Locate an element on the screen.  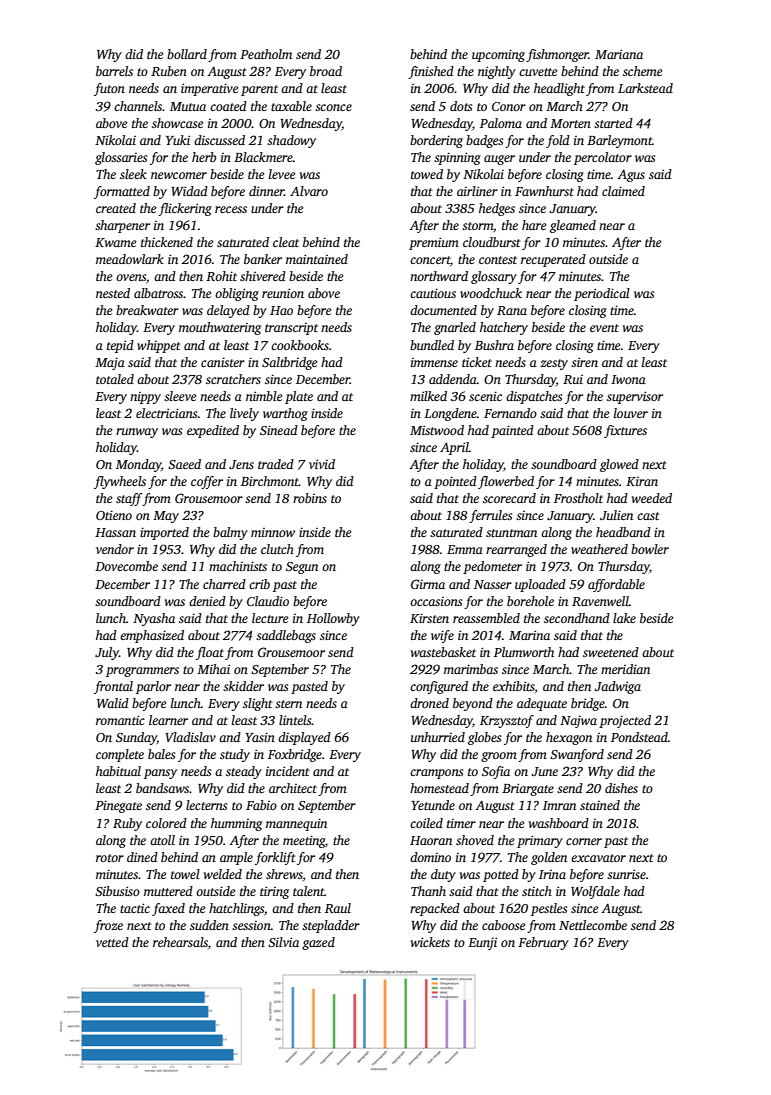
meridian is located at coordinates (625, 669).
